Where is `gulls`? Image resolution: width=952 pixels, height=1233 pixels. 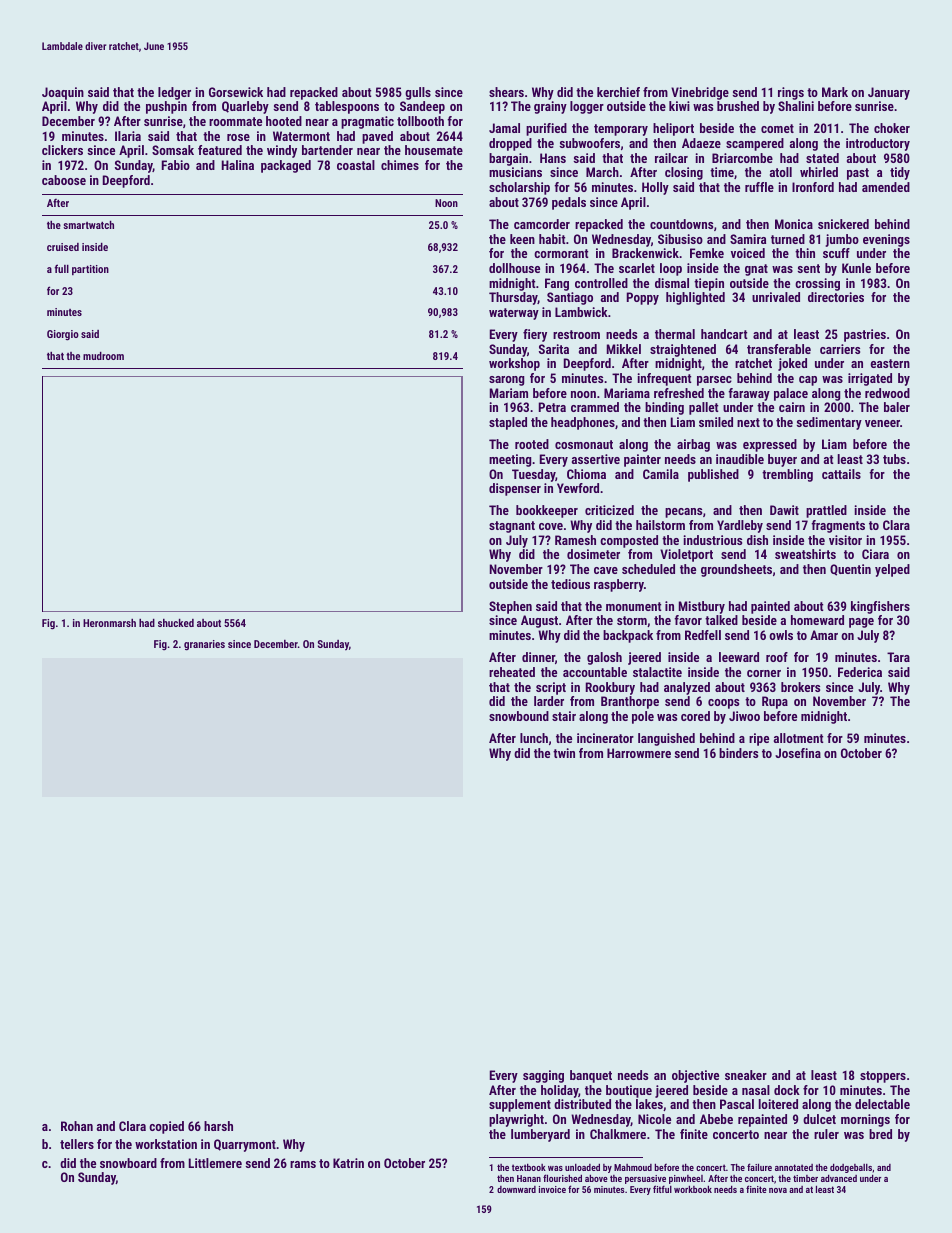 gulls is located at coordinates (418, 93).
